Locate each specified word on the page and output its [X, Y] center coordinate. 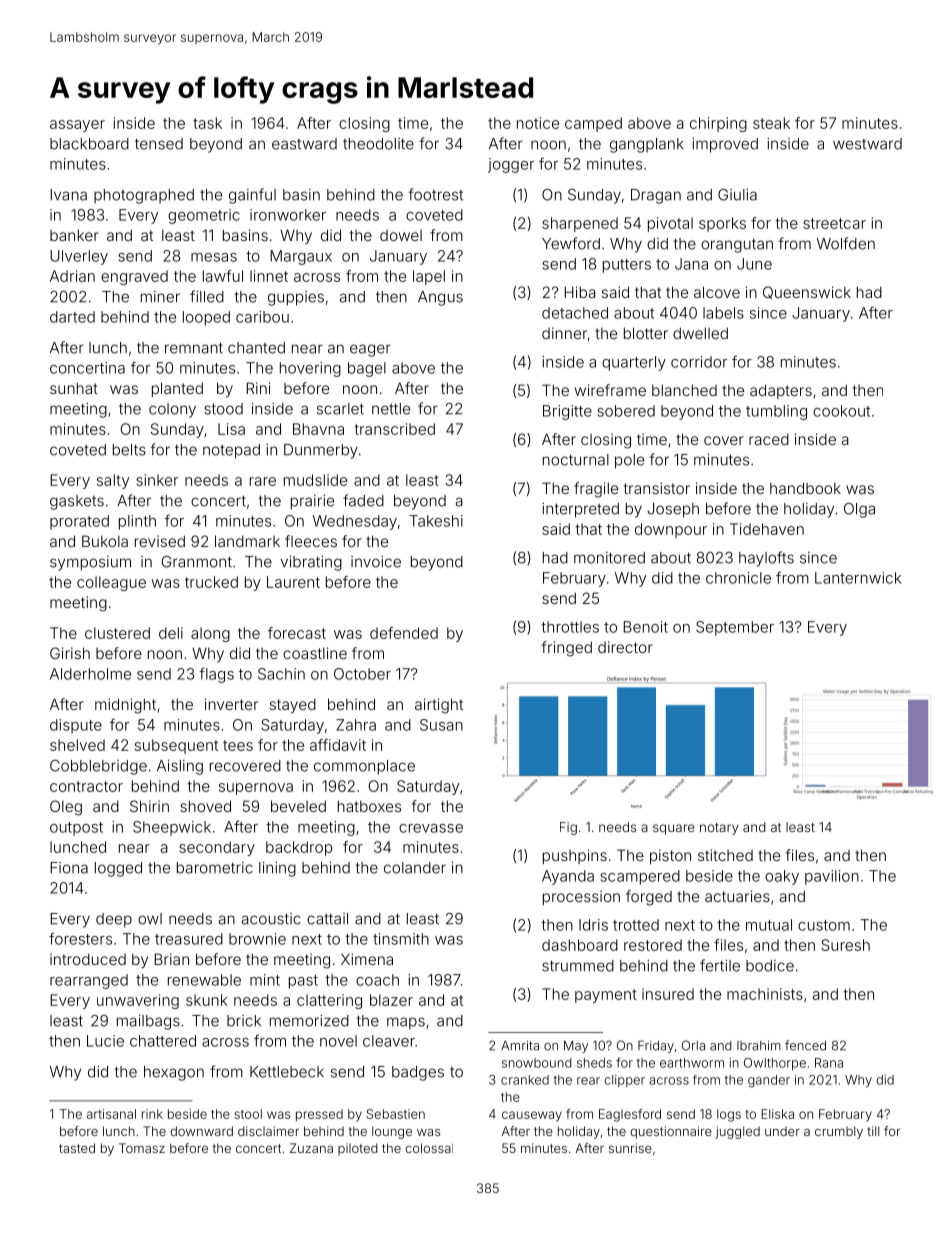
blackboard [89, 144]
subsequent [176, 746]
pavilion [832, 877]
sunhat [74, 388]
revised [160, 541]
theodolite [378, 144]
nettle [391, 409]
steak [771, 123]
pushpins [575, 856]
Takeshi [436, 521]
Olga [859, 510]
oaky [782, 877]
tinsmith [401, 939]
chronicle [738, 578]
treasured [189, 939]
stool [248, 1114]
